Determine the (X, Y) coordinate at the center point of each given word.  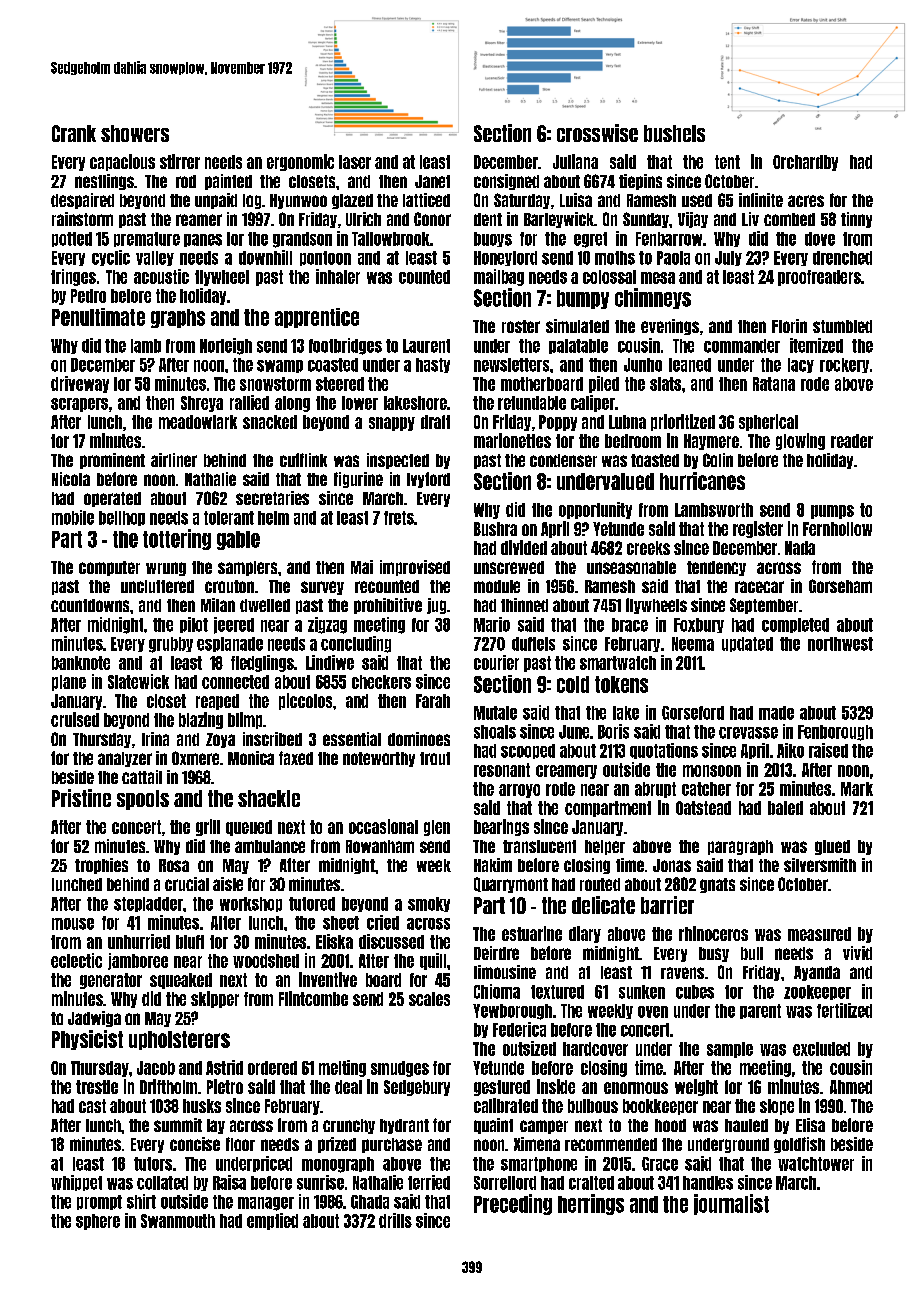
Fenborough (835, 733)
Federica (519, 1029)
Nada (800, 548)
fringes (73, 277)
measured (819, 934)
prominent (112, 461)
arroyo (519, 791)
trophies (101, 866)
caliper (593, 403)
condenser (563, 460)
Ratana (774, 384)
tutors (153, 1164)
